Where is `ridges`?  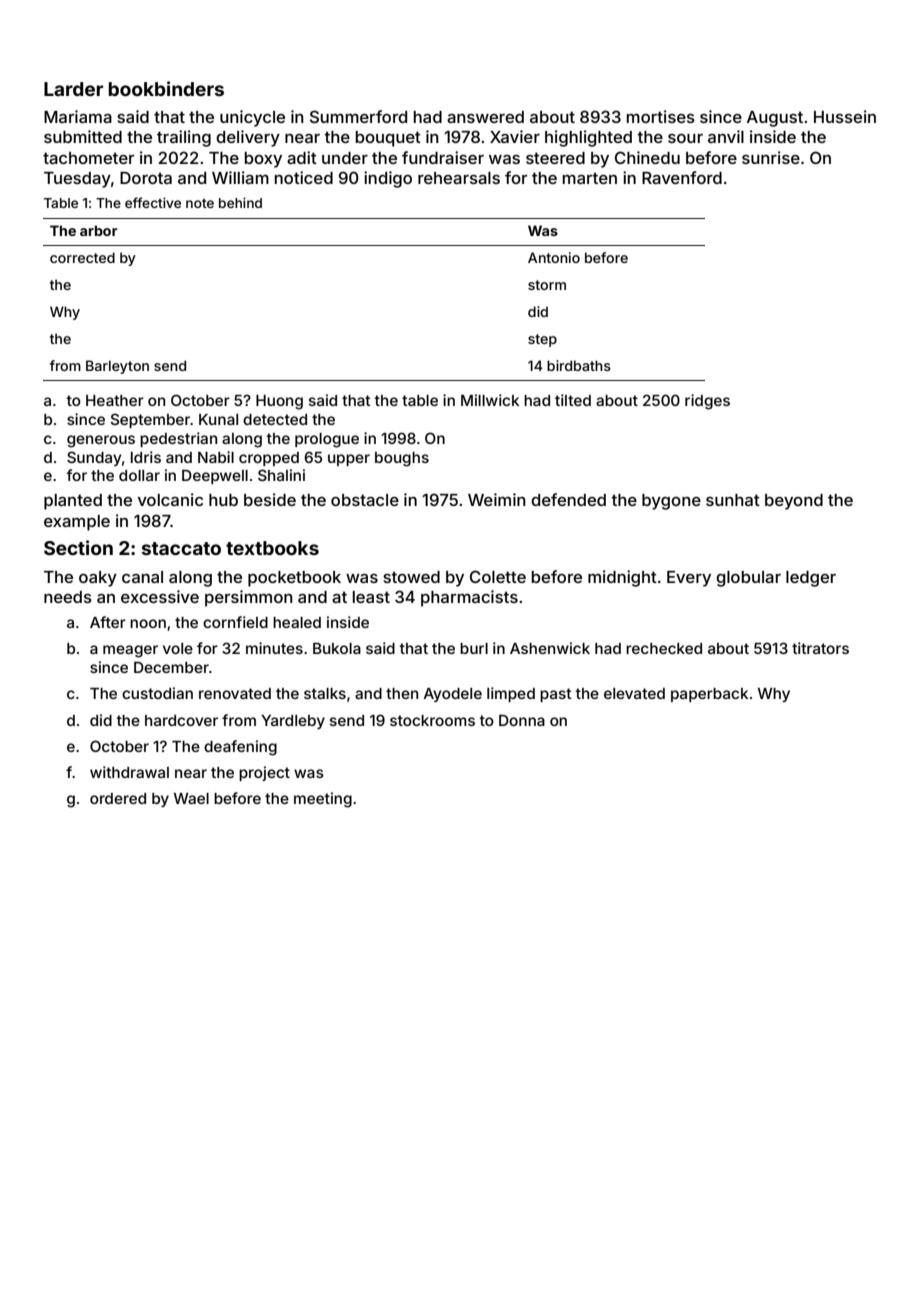
ridges is located at coordinates (707, 402).
